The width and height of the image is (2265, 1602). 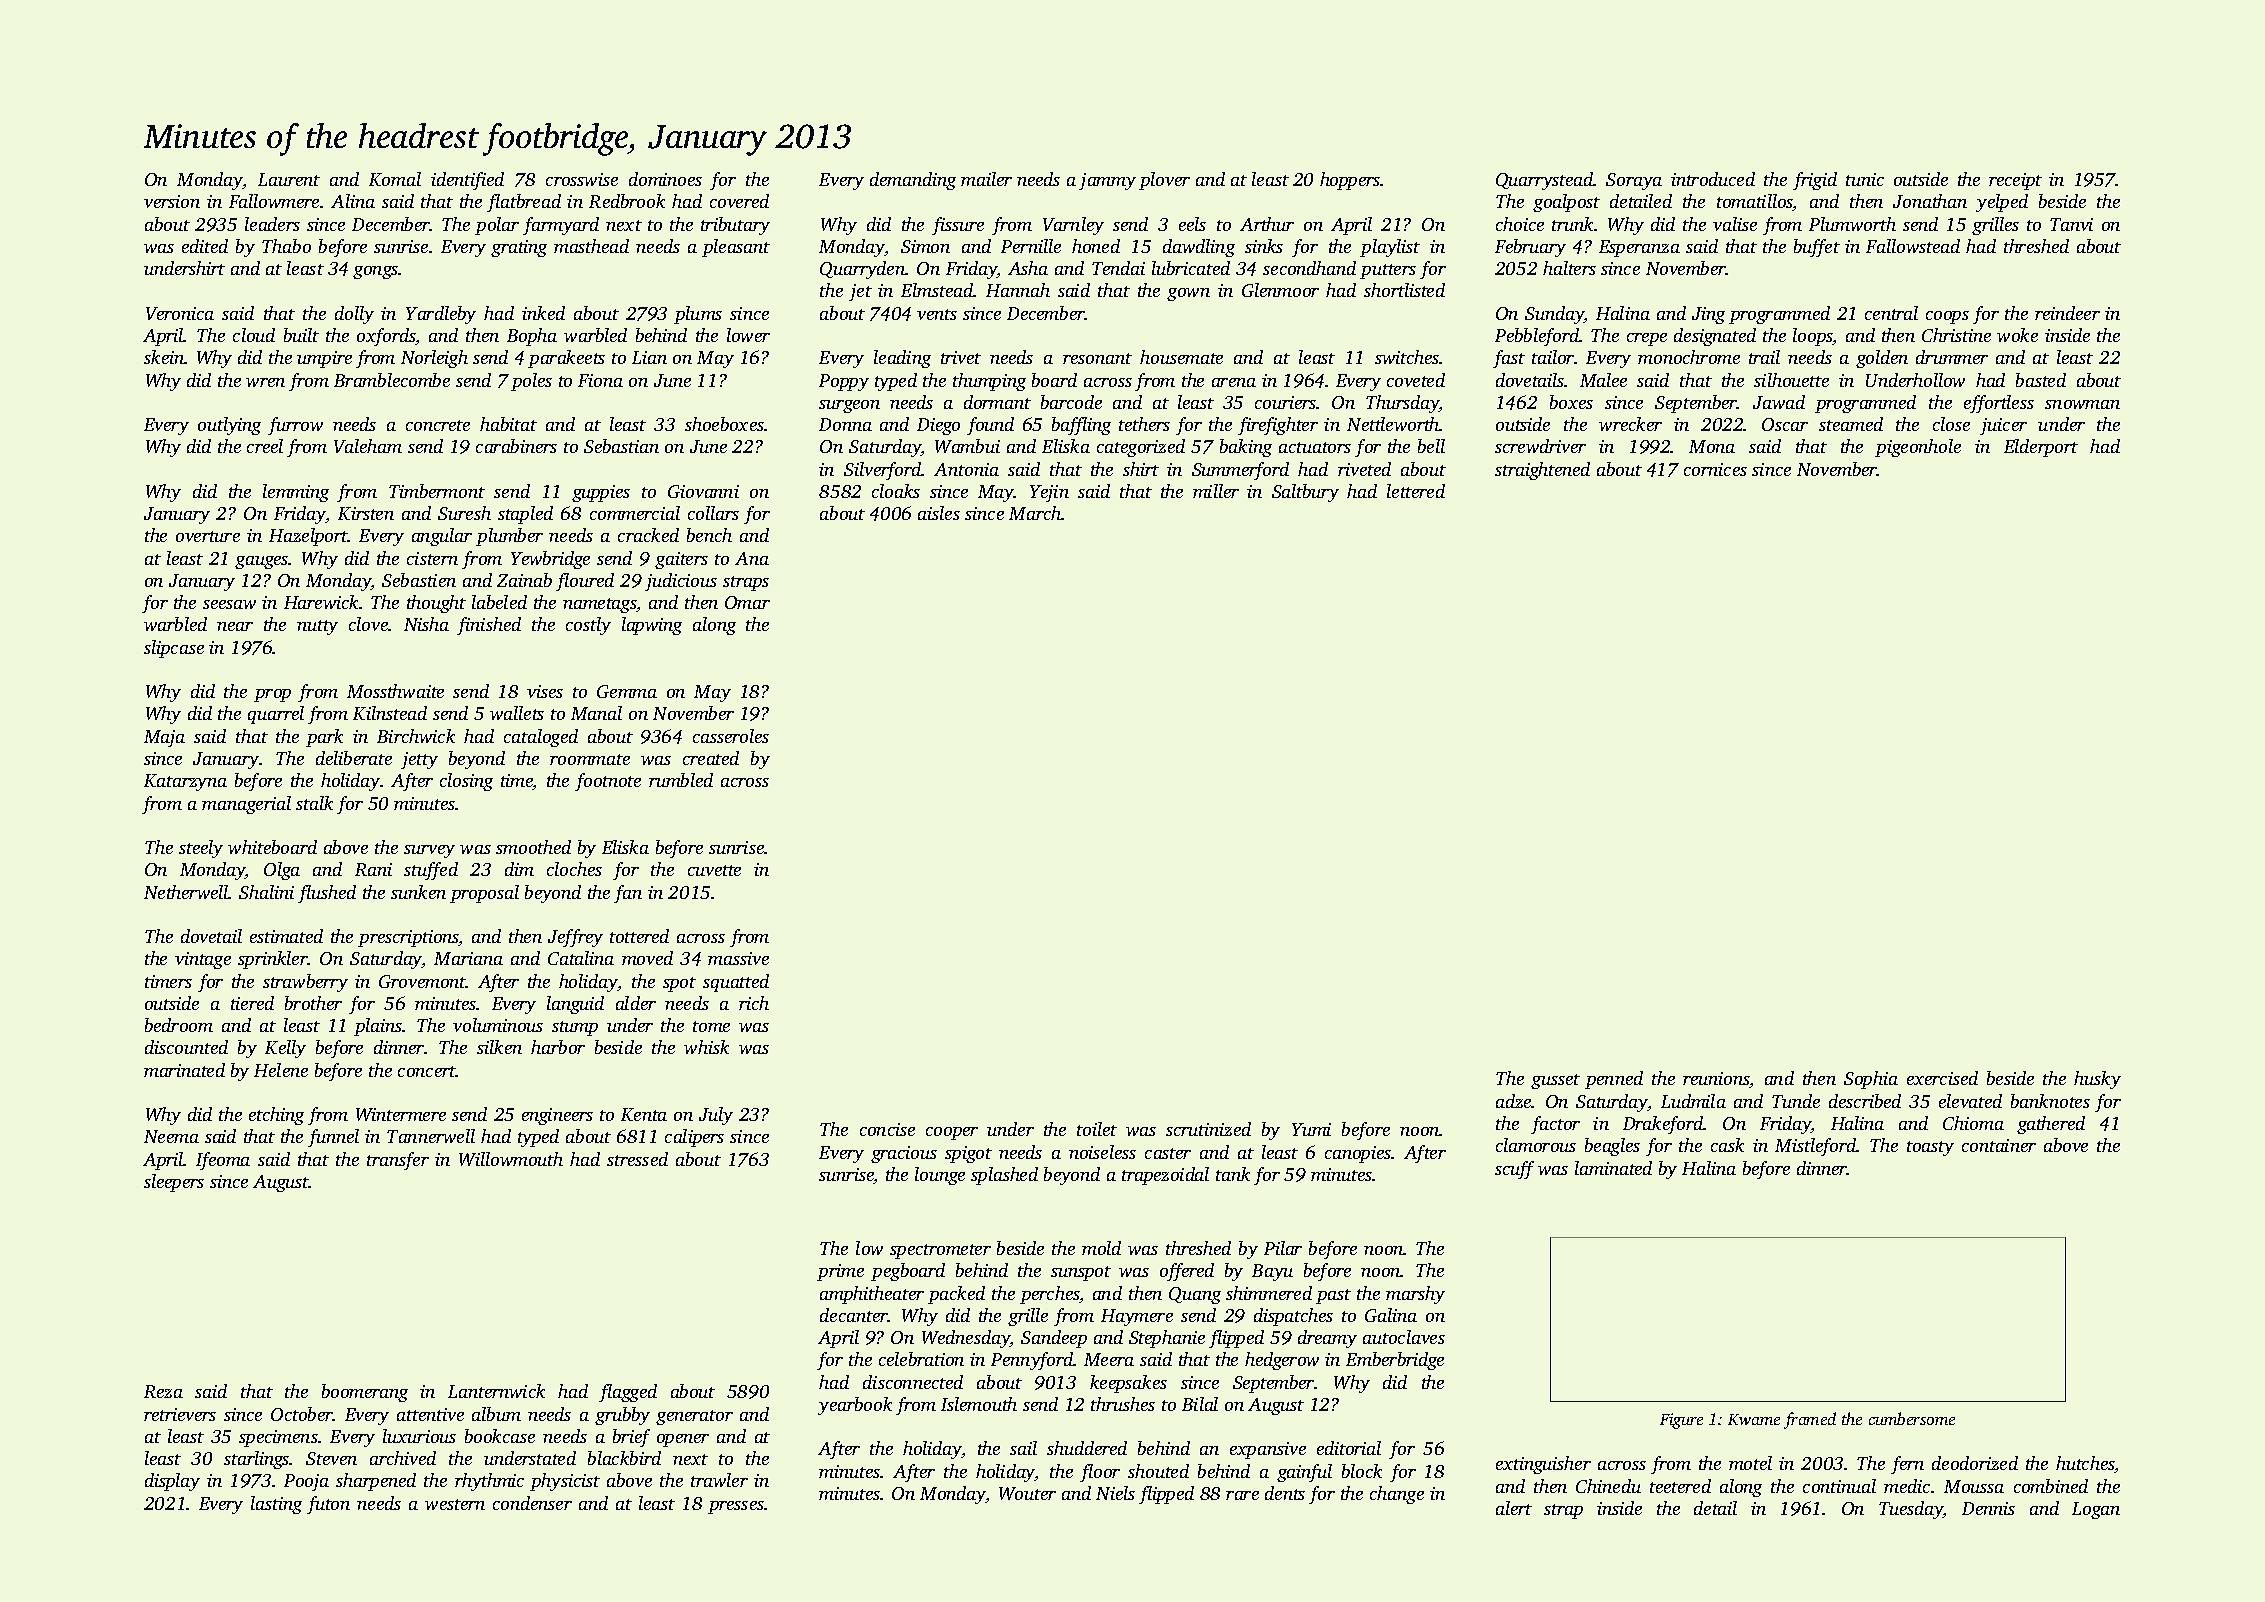 What do you see at coordinates (714, 870) in the image?
I see `cuvette` at bounding box center [714, 870].
